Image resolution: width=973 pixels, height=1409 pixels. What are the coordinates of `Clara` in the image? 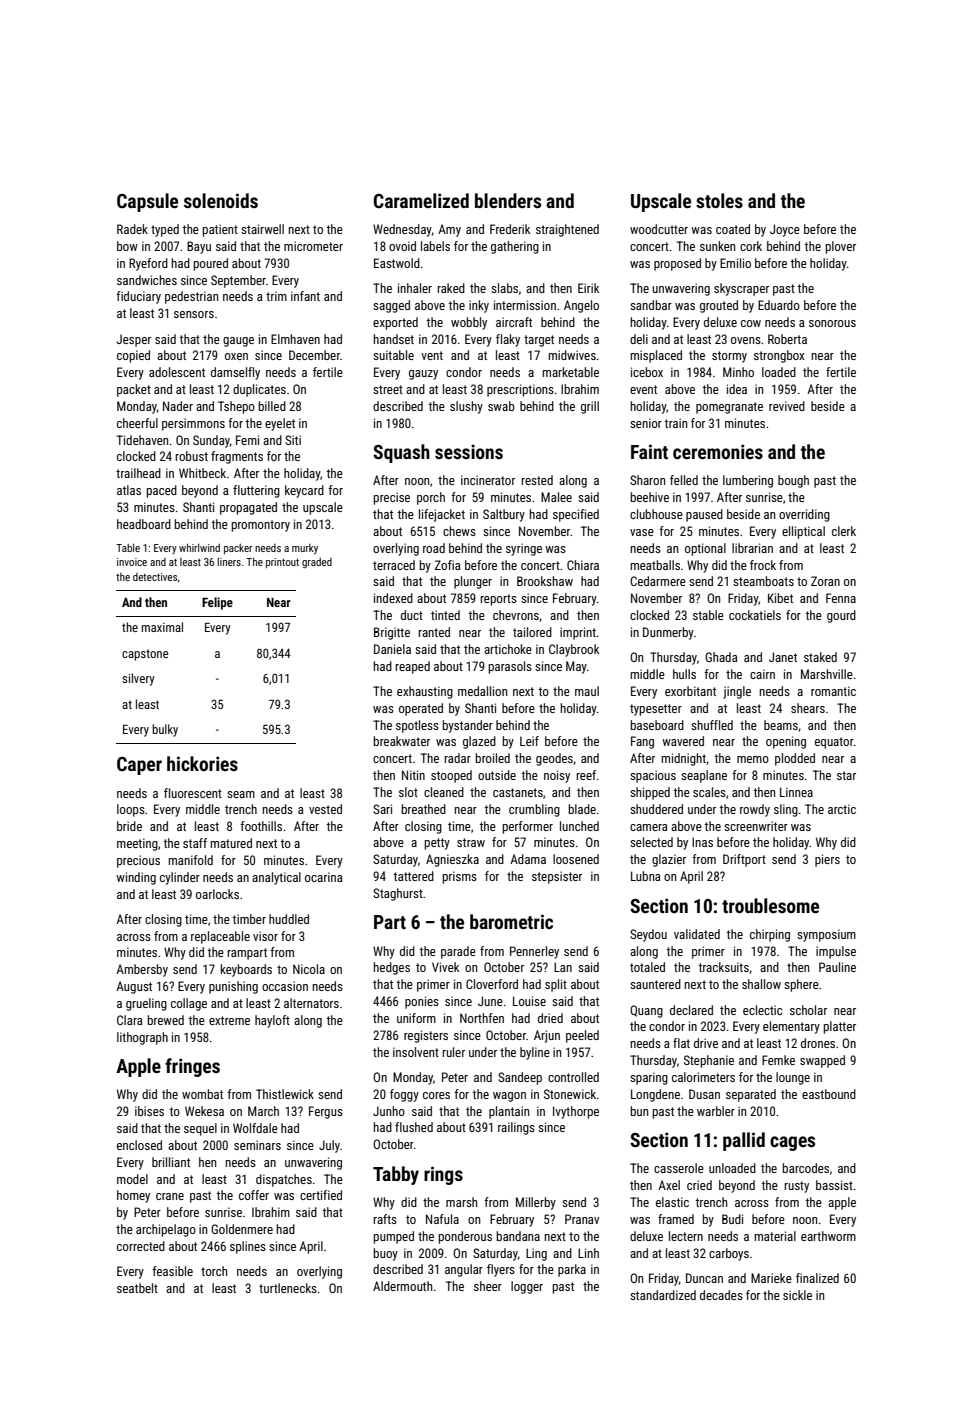 It's located at (129, 1020).
